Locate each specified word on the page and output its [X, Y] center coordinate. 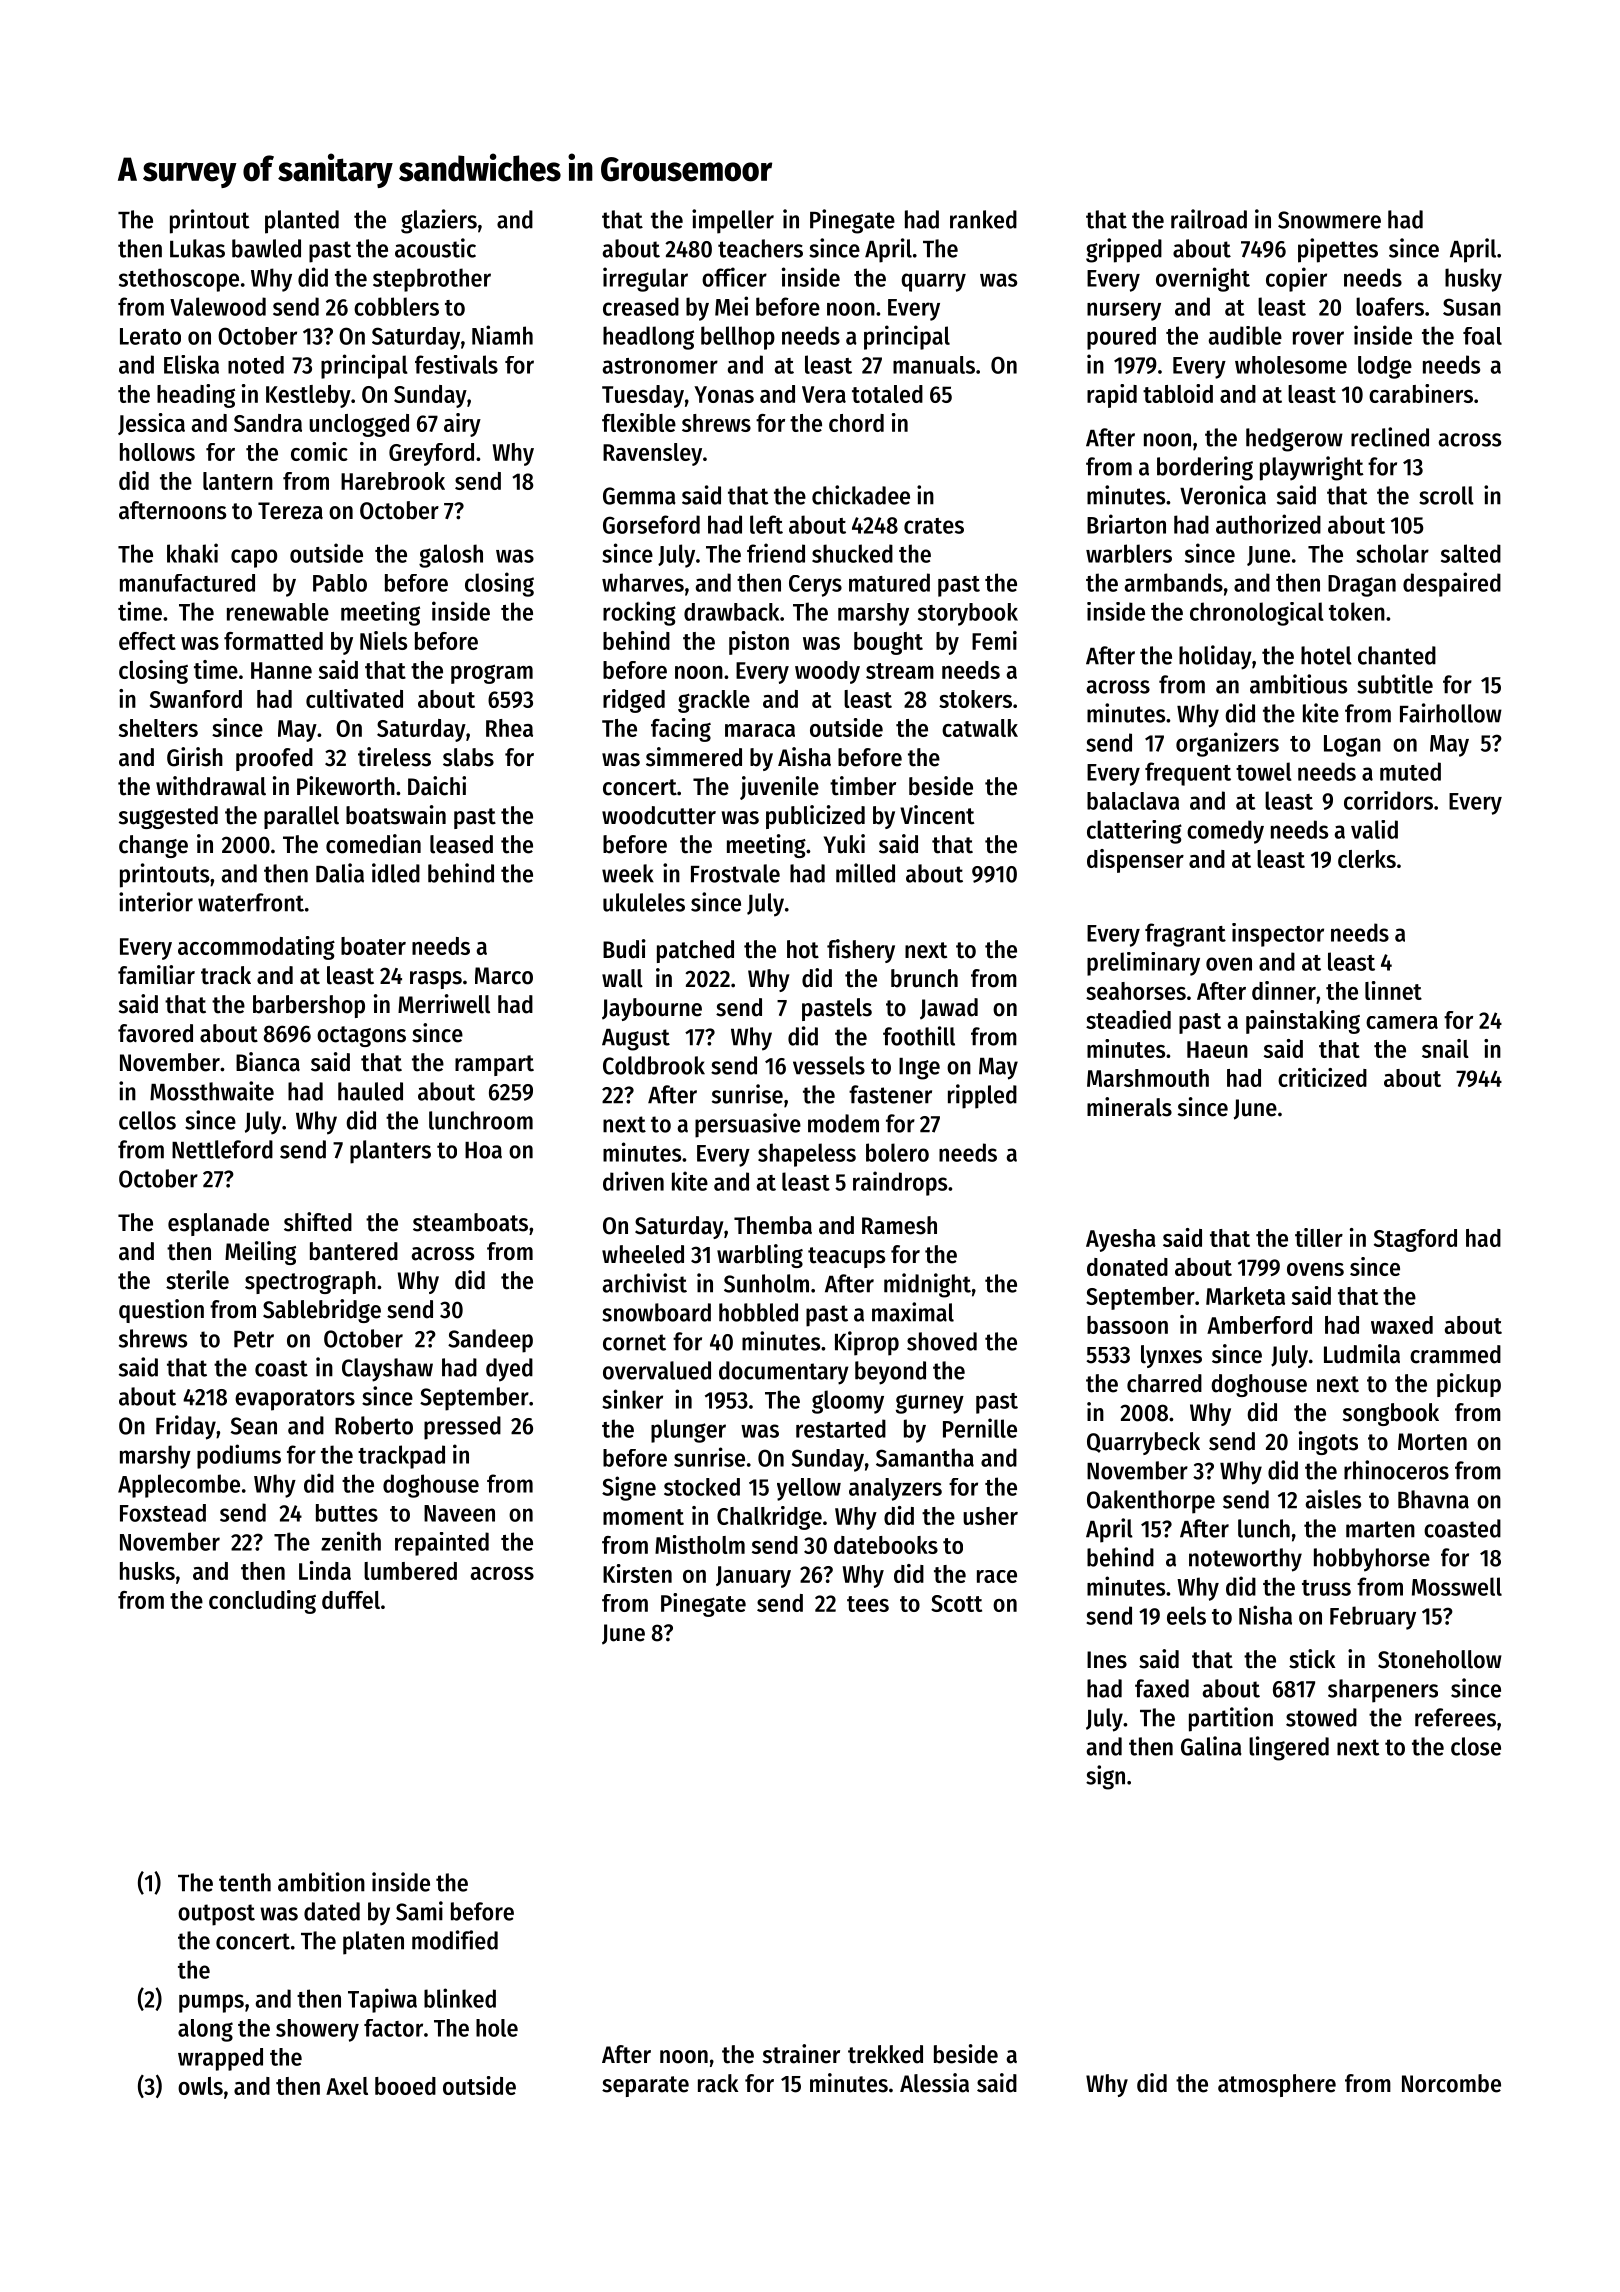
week [628, 873]
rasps [436, 980]
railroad [1209, 219]
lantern [238, 481]
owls [200, 2086]
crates [934, 526]
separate [645, 2086]
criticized [1322, 1077]
